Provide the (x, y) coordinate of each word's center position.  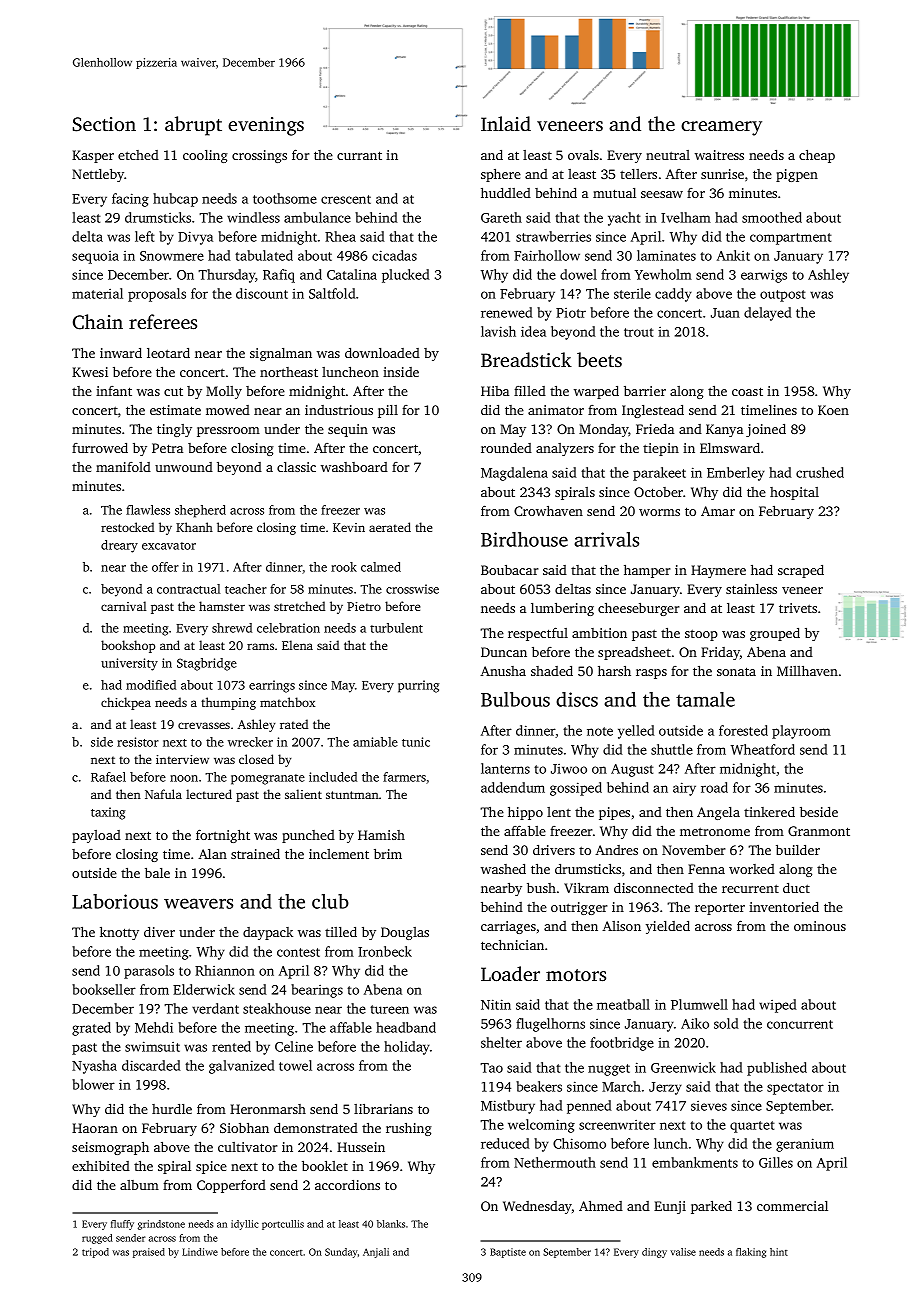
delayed (768, 314)
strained (255, 854)
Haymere (718, 571)
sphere (501, 175)
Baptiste (508, 1253)
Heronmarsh (268, 1109)
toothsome (285, 198)
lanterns (505, 768)
